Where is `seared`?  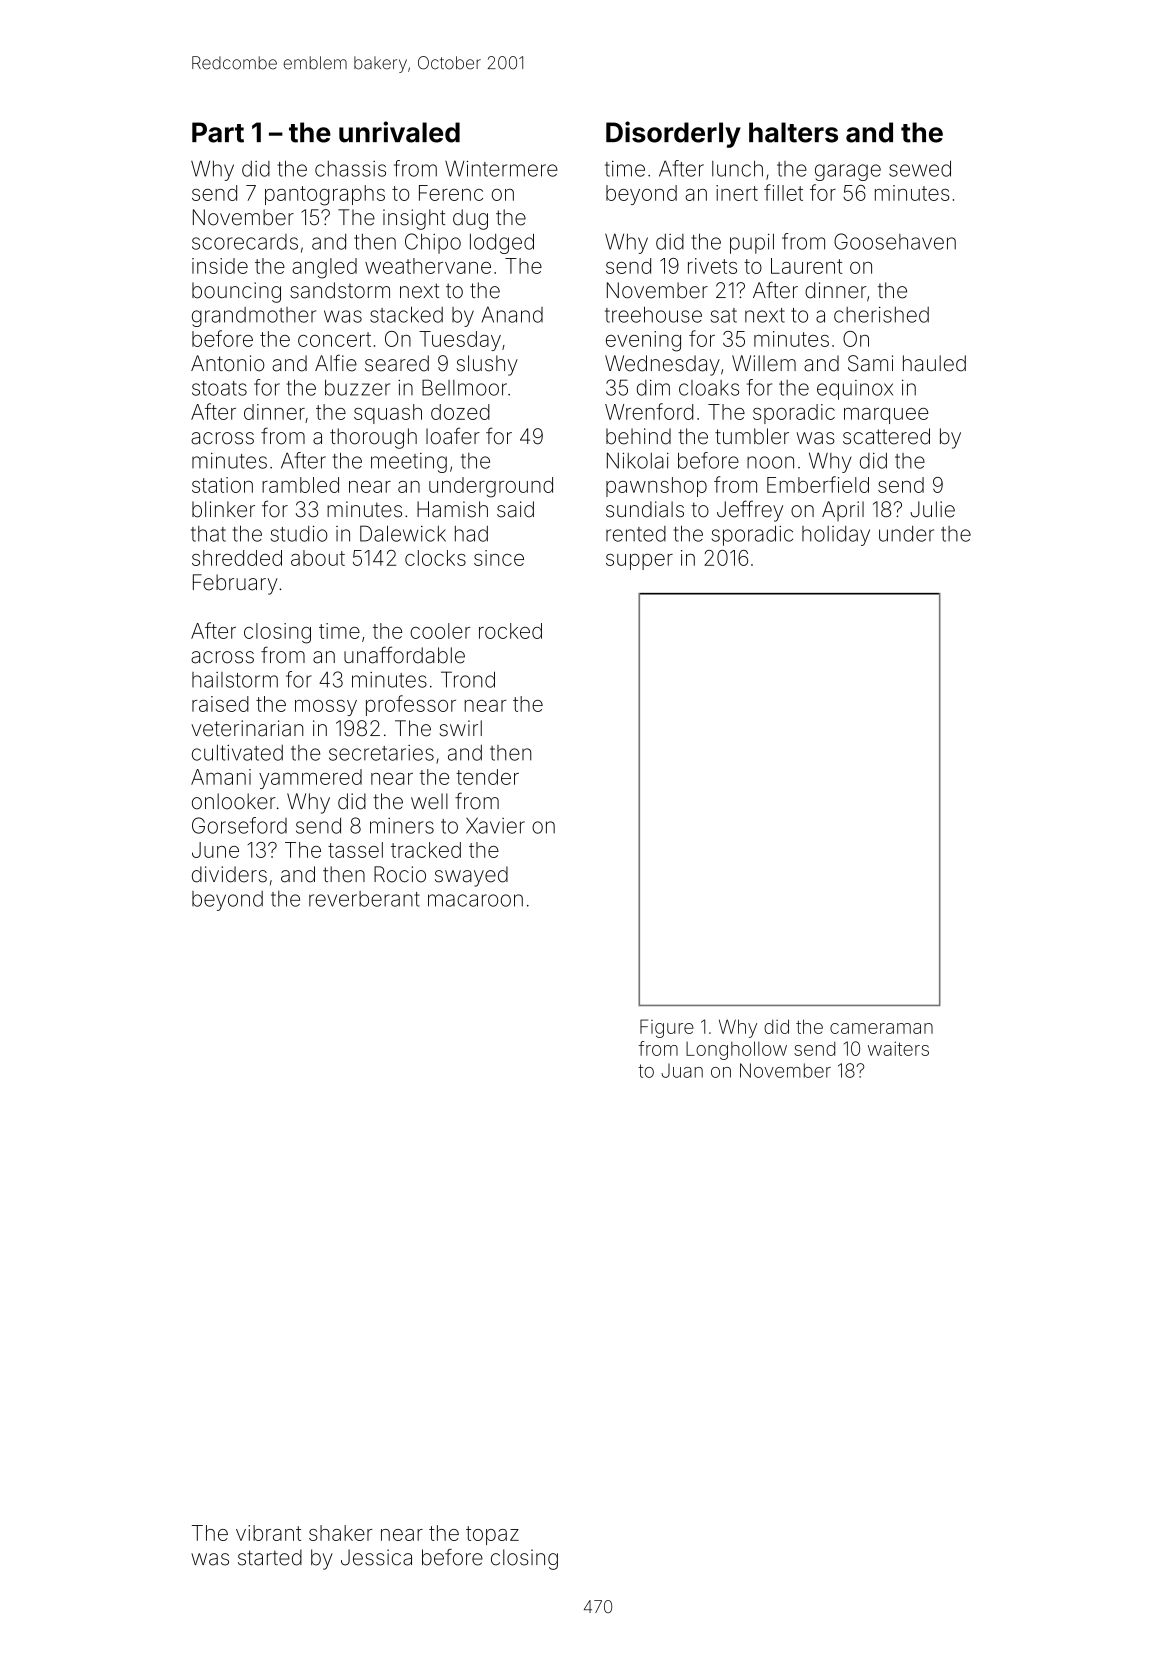
seared is located at coordinates (397, 363).
